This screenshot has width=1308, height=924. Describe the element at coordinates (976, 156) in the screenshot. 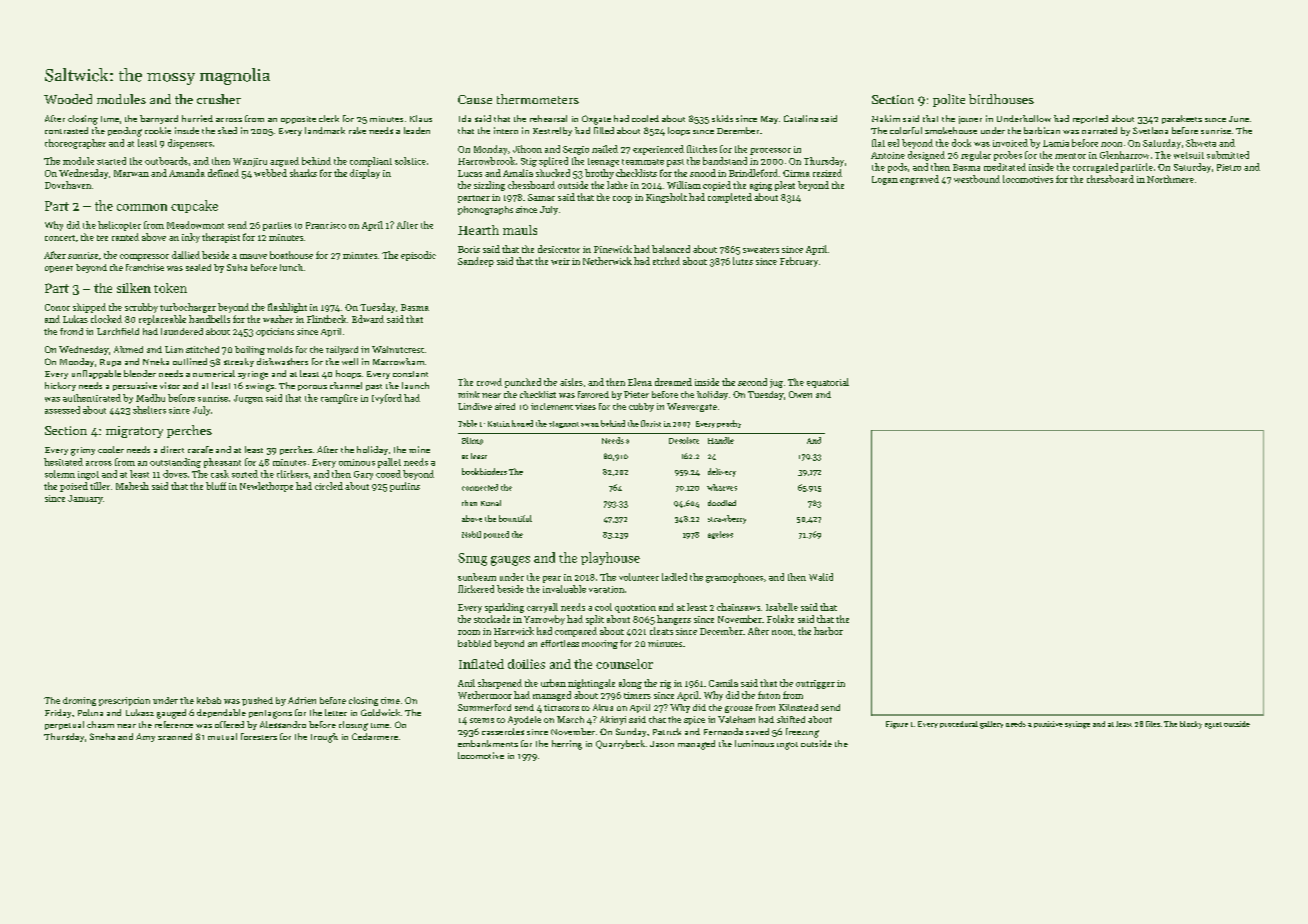

I see `regular` at that location.
